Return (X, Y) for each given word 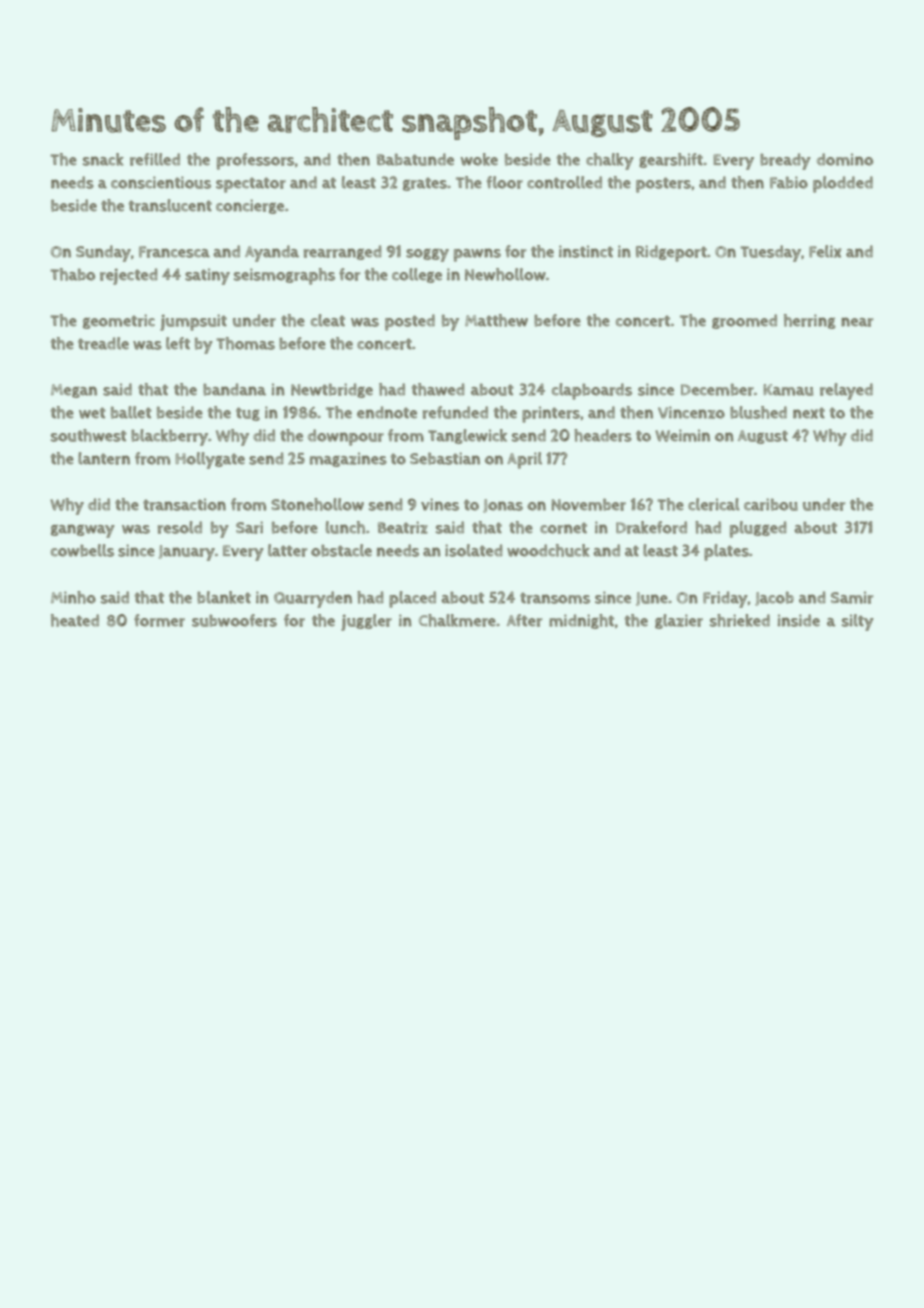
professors (255, 161)
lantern (104, 458)
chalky (610, 161)
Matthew (496, 320)
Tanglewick (467, 436)
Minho (73, 597)
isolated (474, 550)
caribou (771, 504)
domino (845, 159)
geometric (119, 321)
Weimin (682, 435)
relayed (846, 391)
